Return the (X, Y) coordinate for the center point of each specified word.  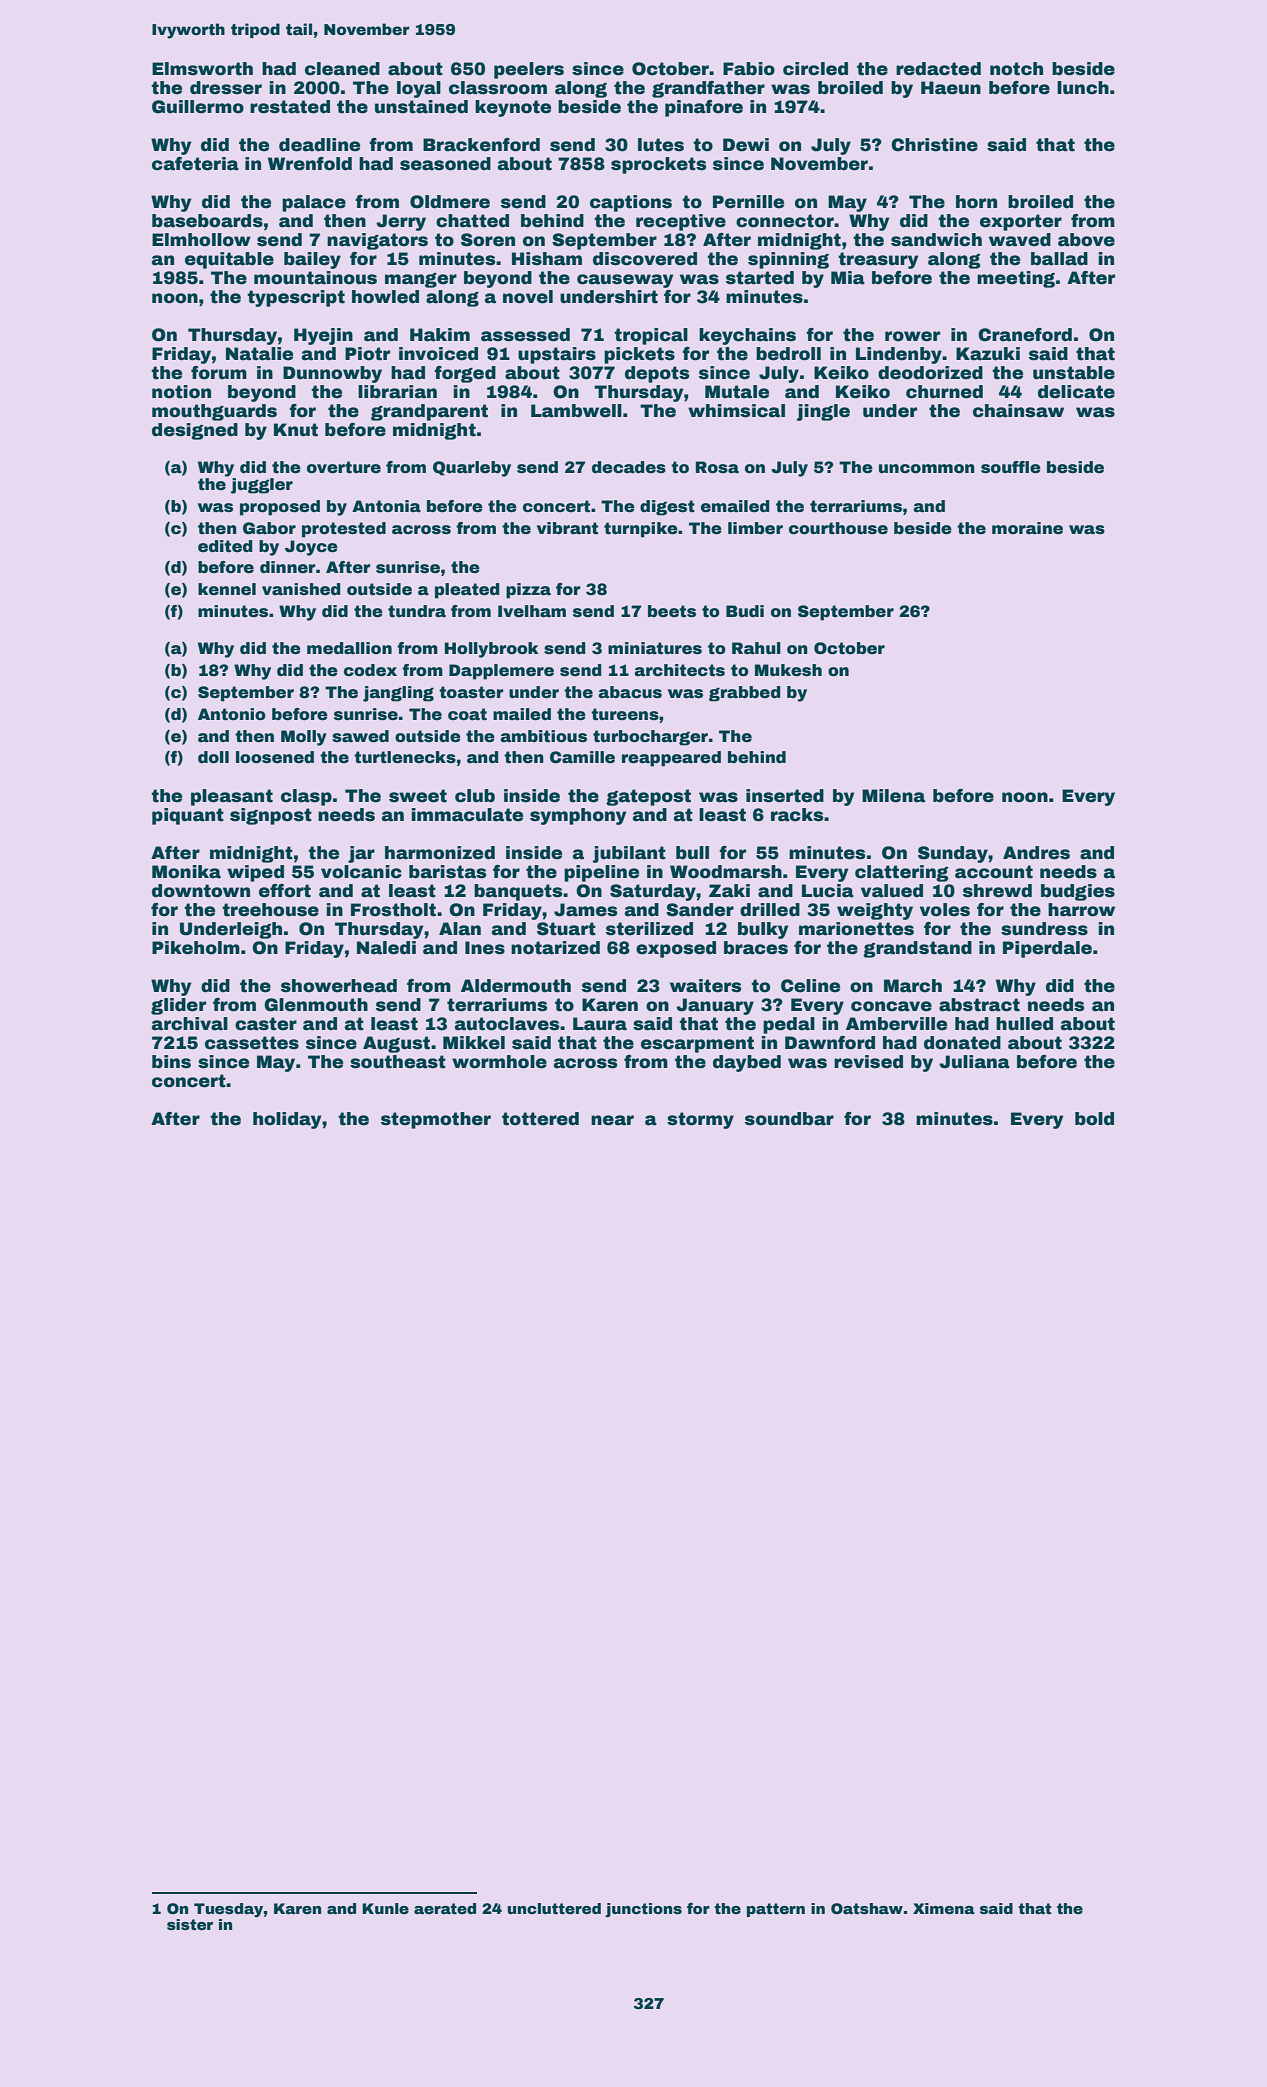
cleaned (342, 69)
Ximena (944, 1908)
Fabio (749, 69)
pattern (776, 1910)
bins (171, 1062)
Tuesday (228, 1910)
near (612, 1120)
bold (1094, 1119)
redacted (938, 69)
